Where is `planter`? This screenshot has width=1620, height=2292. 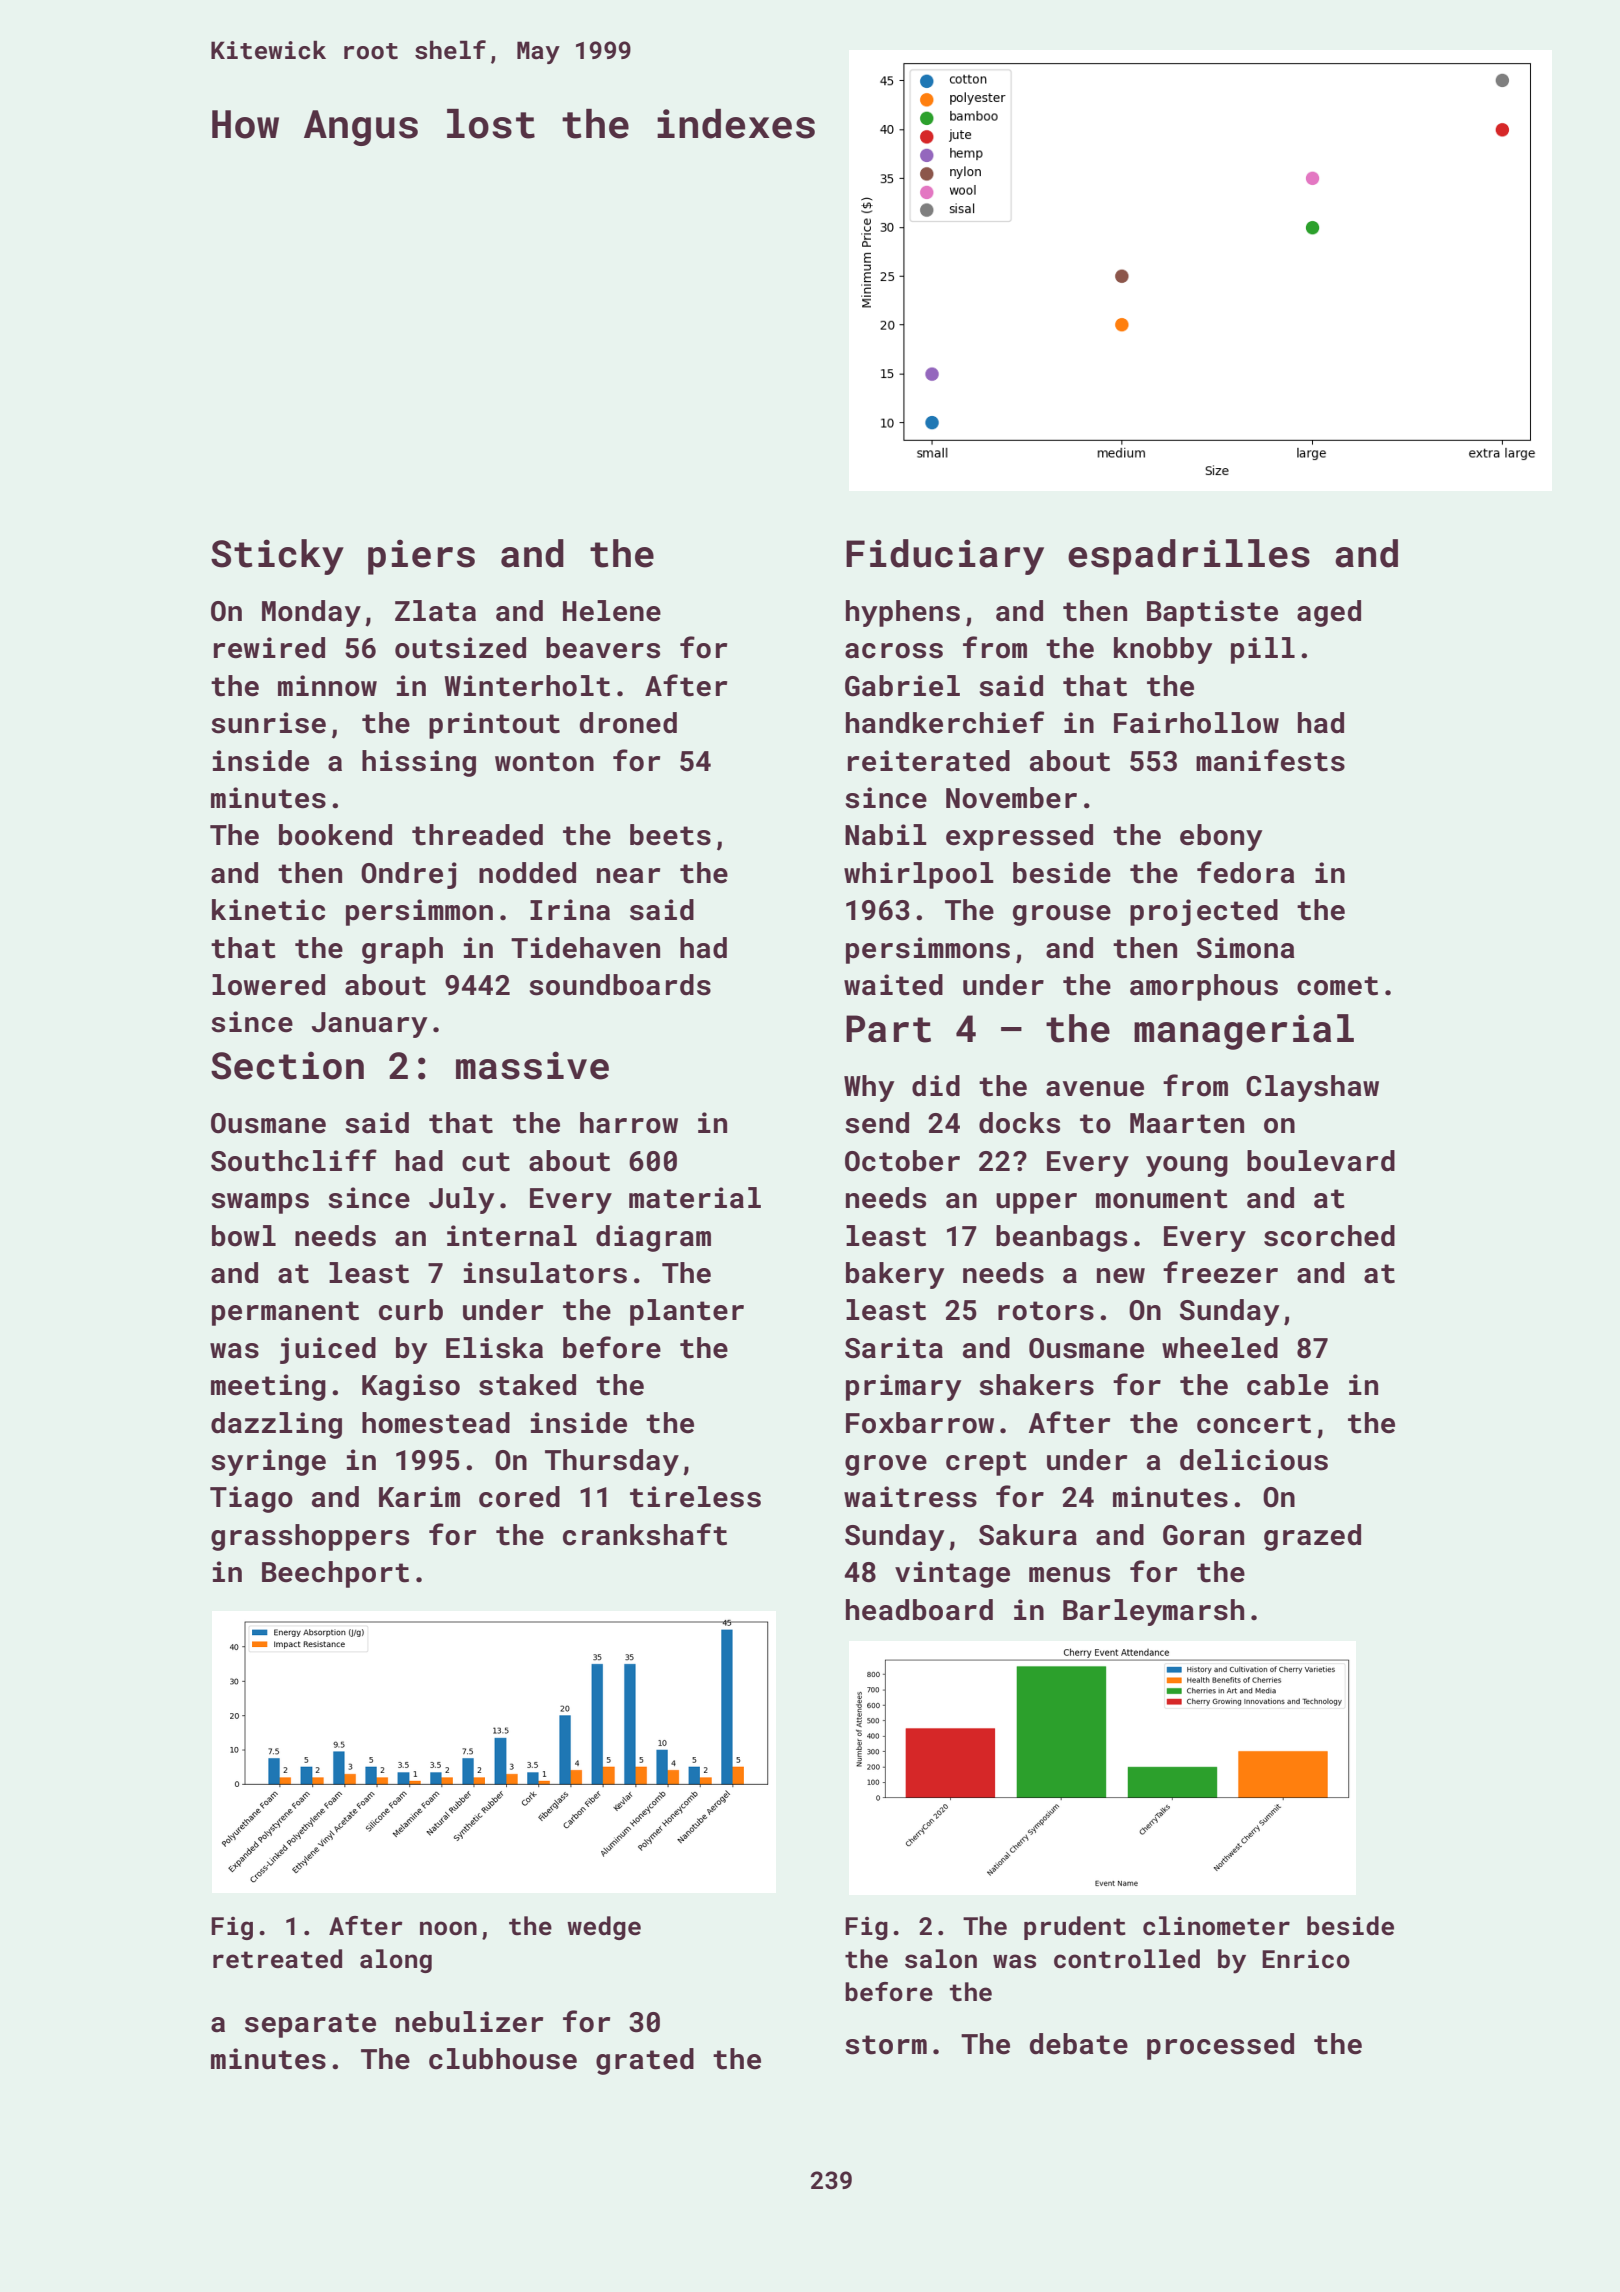 planter is located at coordinates (687, 1312).
